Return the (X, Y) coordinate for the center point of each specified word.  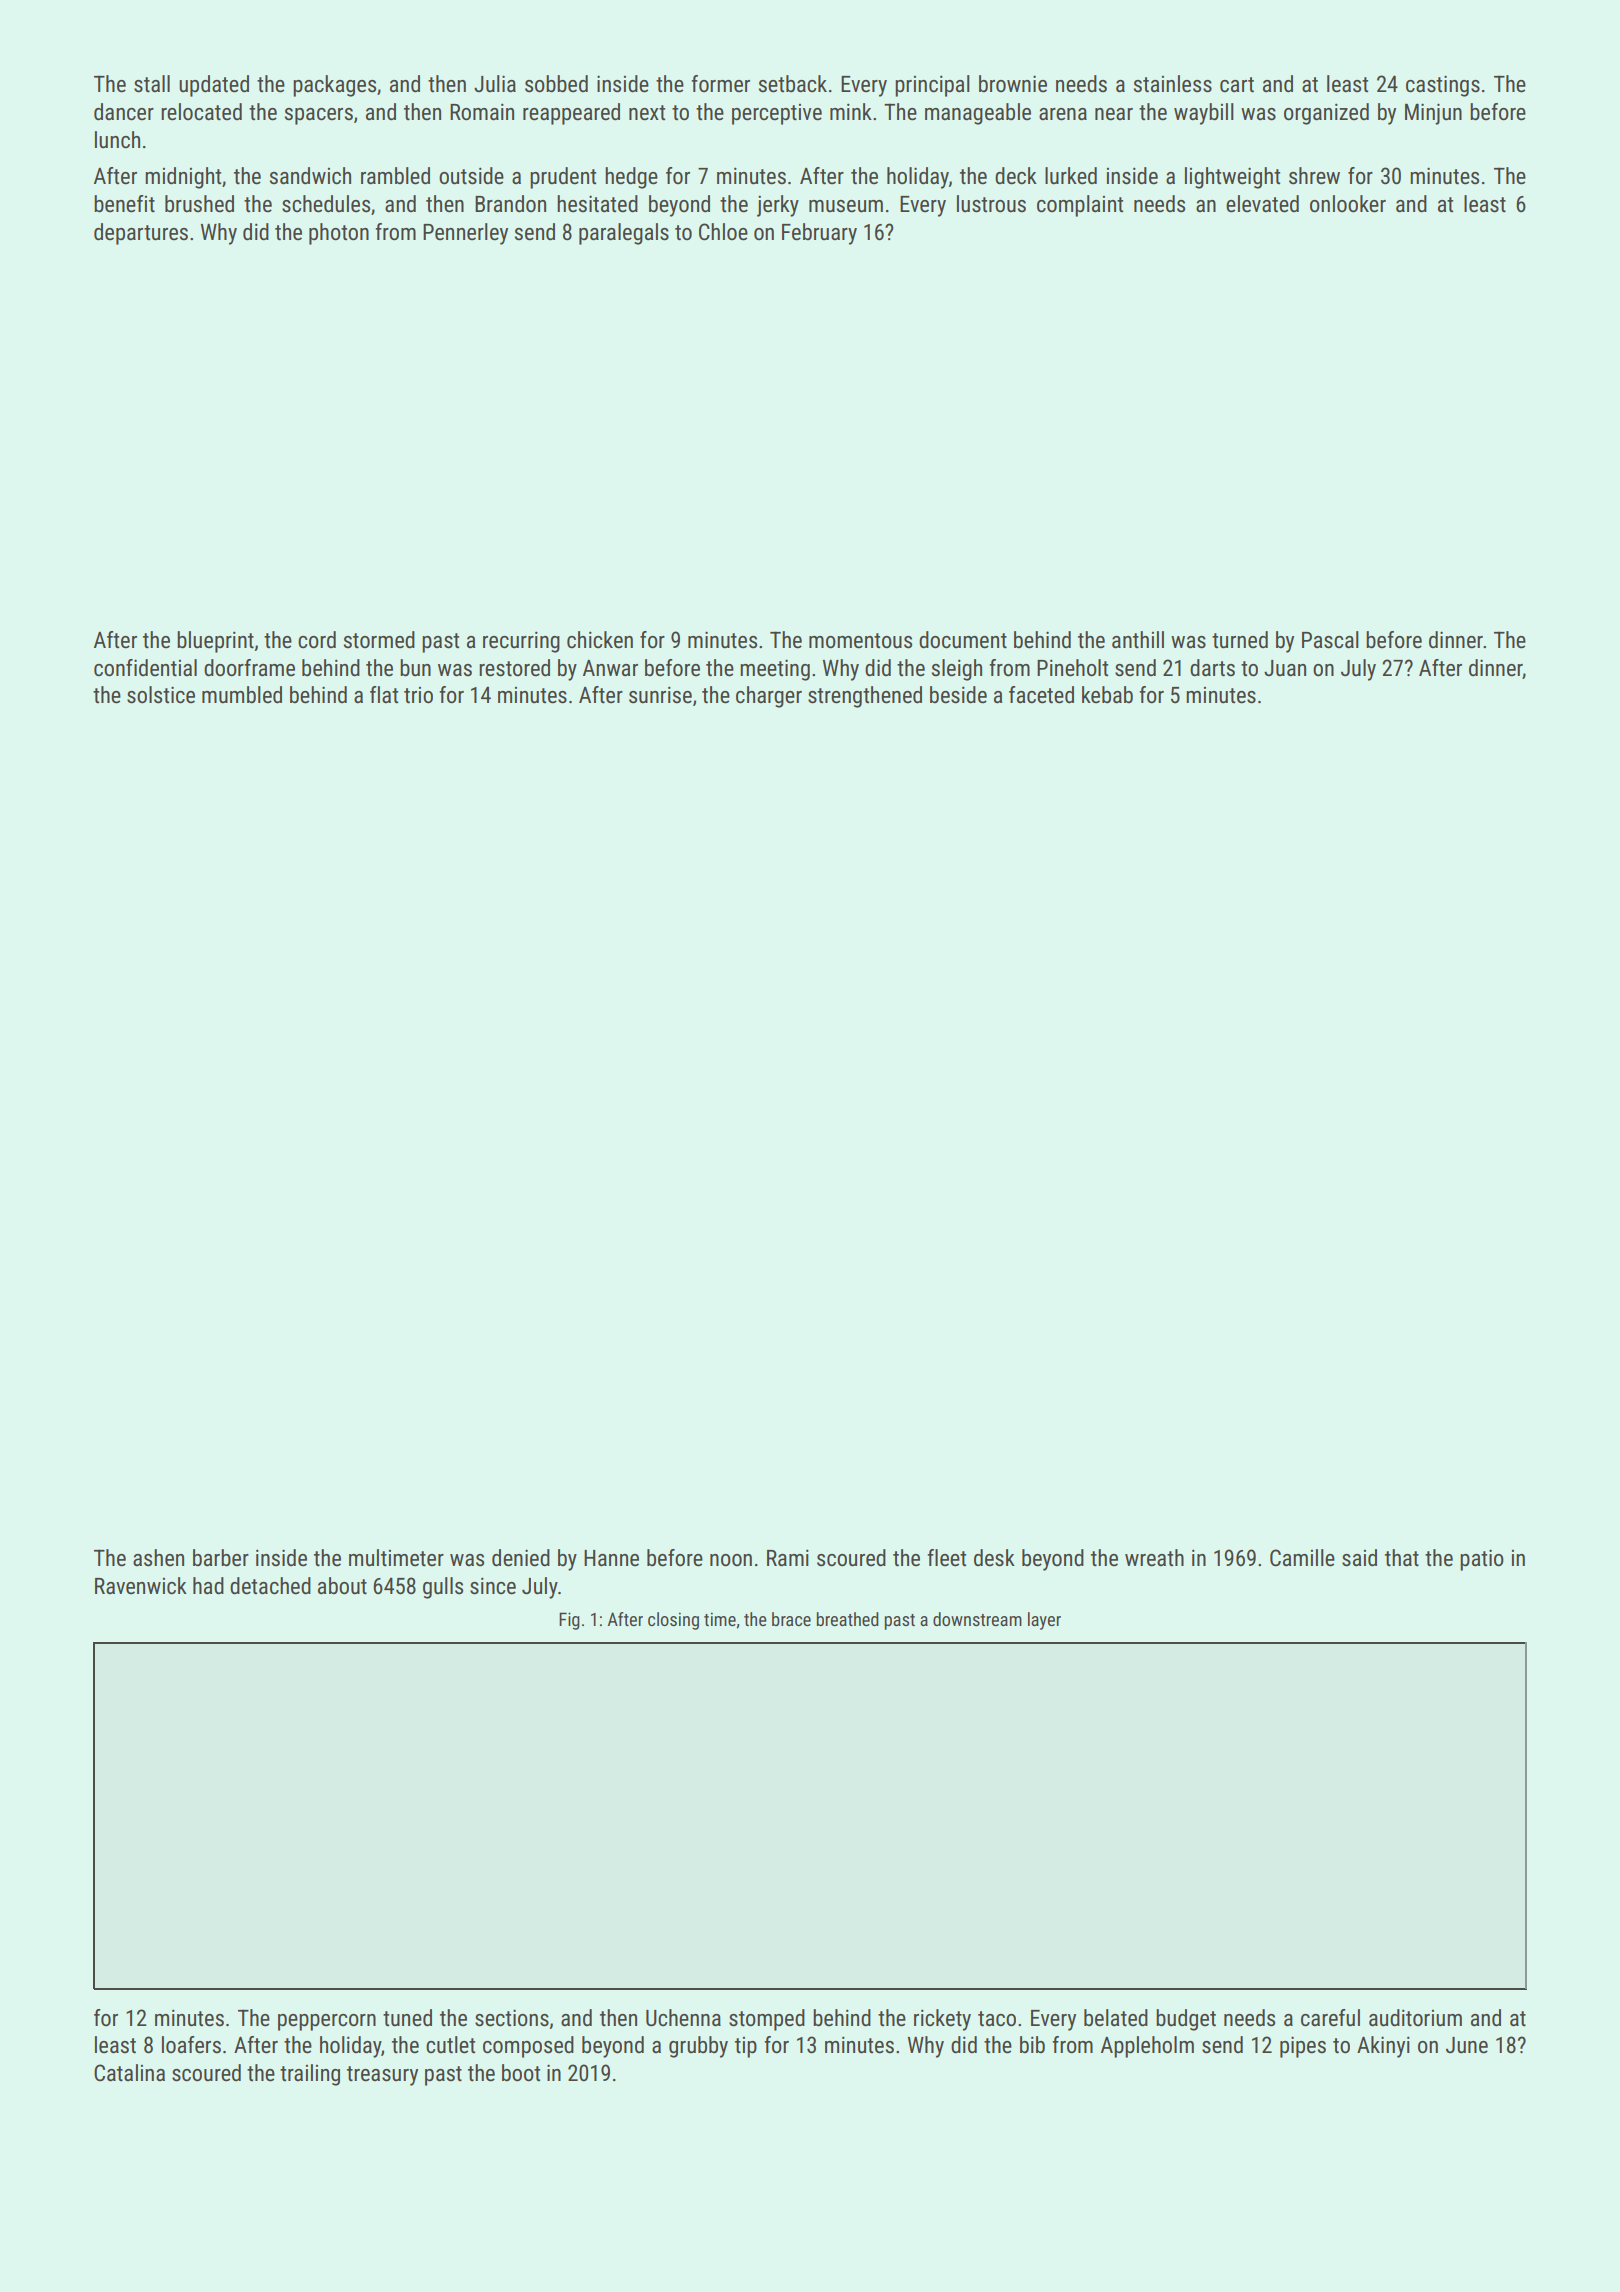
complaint (1080, 206)
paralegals (624, 234)
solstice (161, 695)
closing (673, 1621)
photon (339, 234)
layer (1044, 1621)
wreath (1154, 1558)
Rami (788, 1558)
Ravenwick (141, 1586)
